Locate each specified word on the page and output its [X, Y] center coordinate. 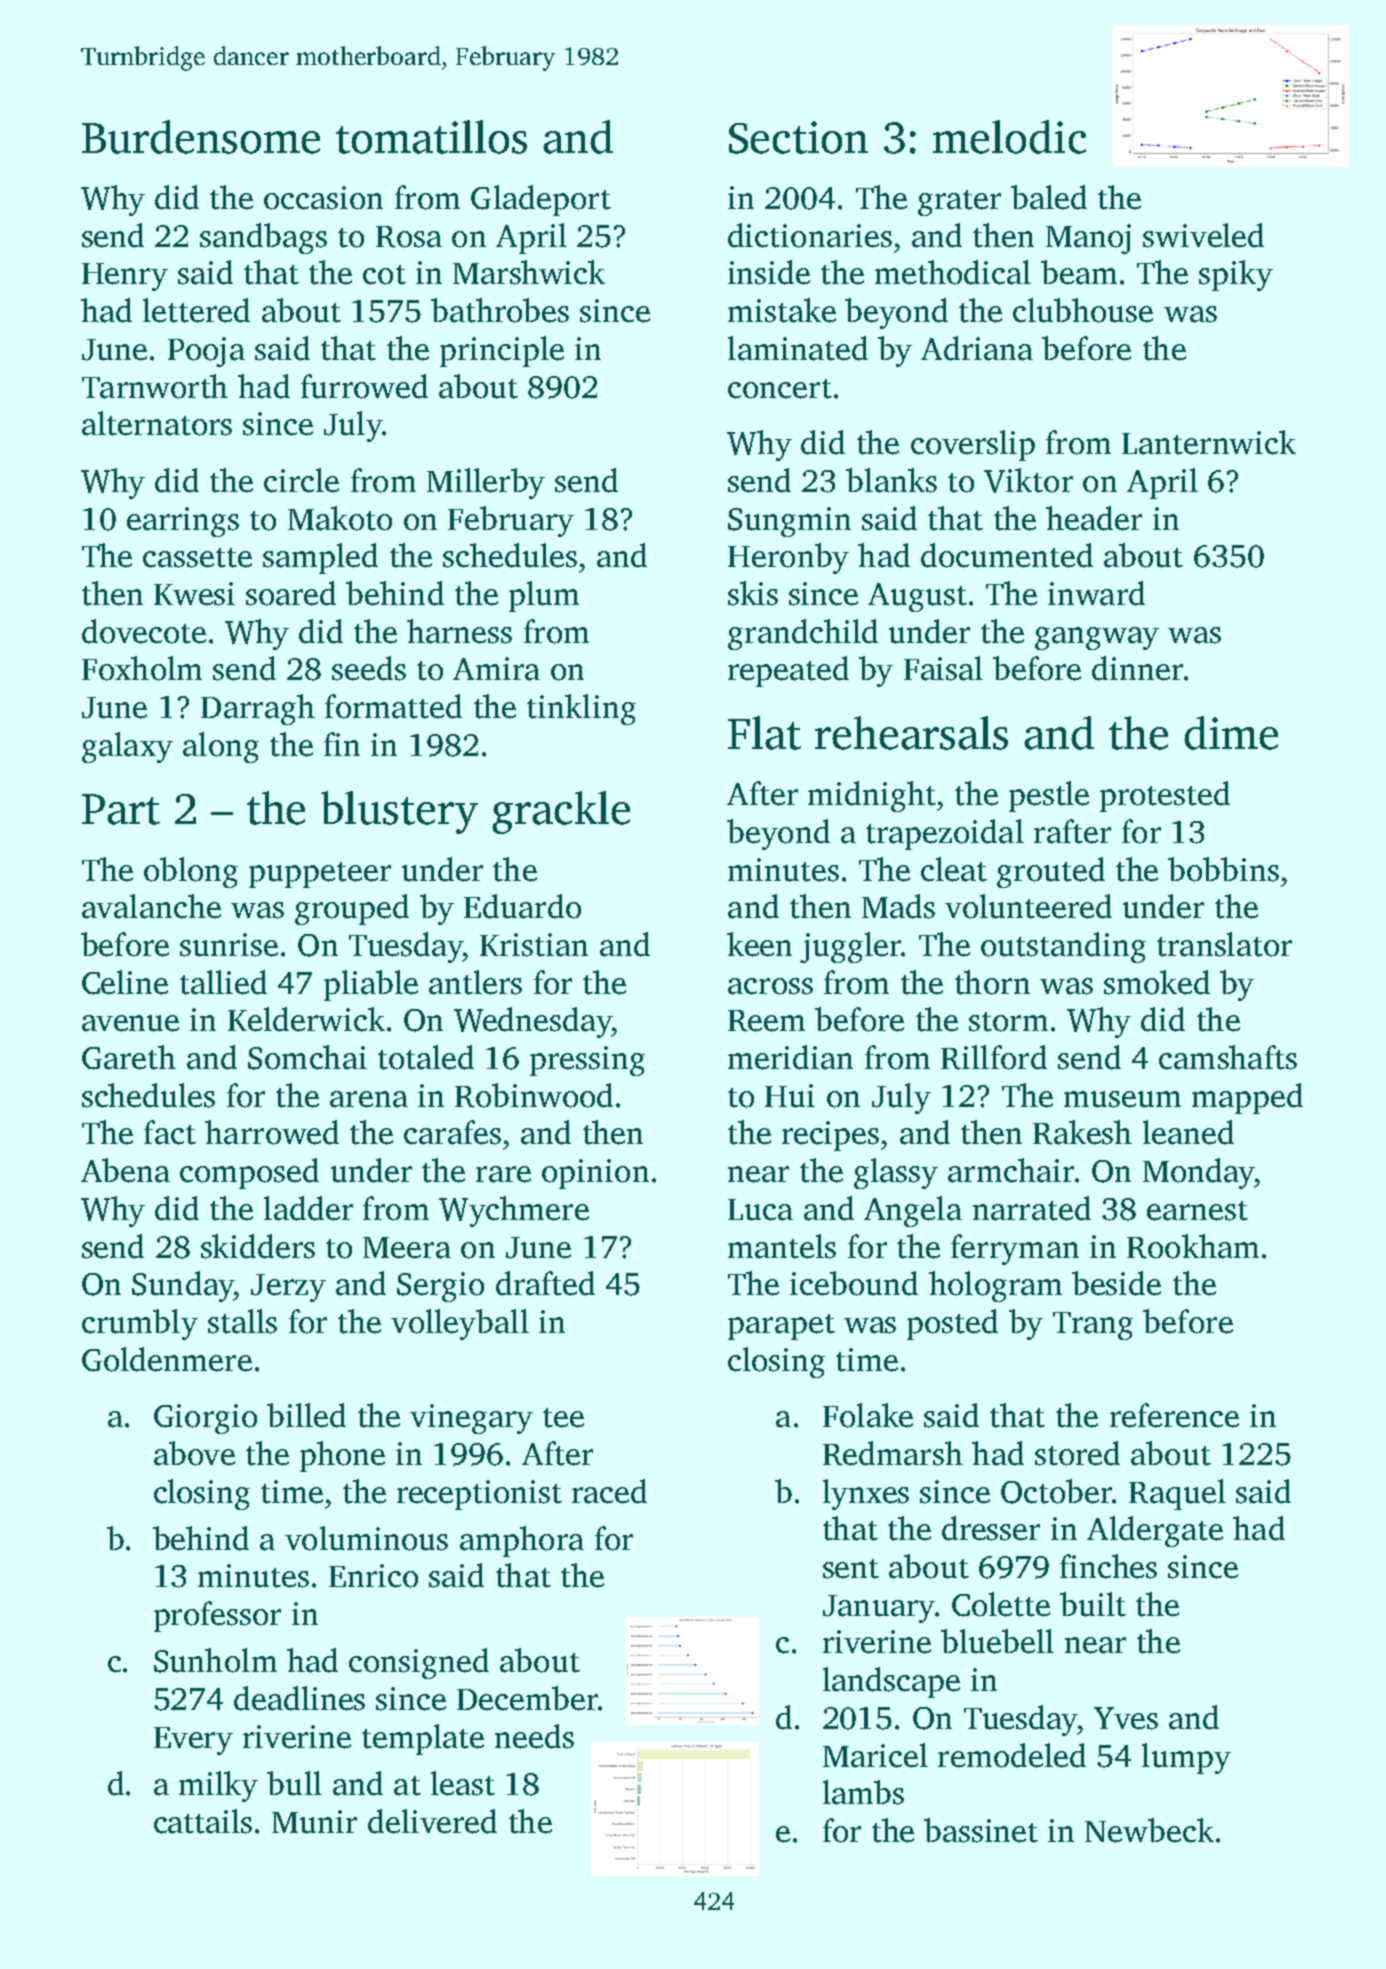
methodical [953, 272]
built [1093, 1604]
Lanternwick [1209, 442]
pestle [1049, 796]
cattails [203, 1821]
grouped [352, 909]
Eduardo [522, 906]
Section [798, 137]
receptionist [479, 1495]
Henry [125, 277]
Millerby [486, 483]
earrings [183, 522]
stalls [242, 1321]
